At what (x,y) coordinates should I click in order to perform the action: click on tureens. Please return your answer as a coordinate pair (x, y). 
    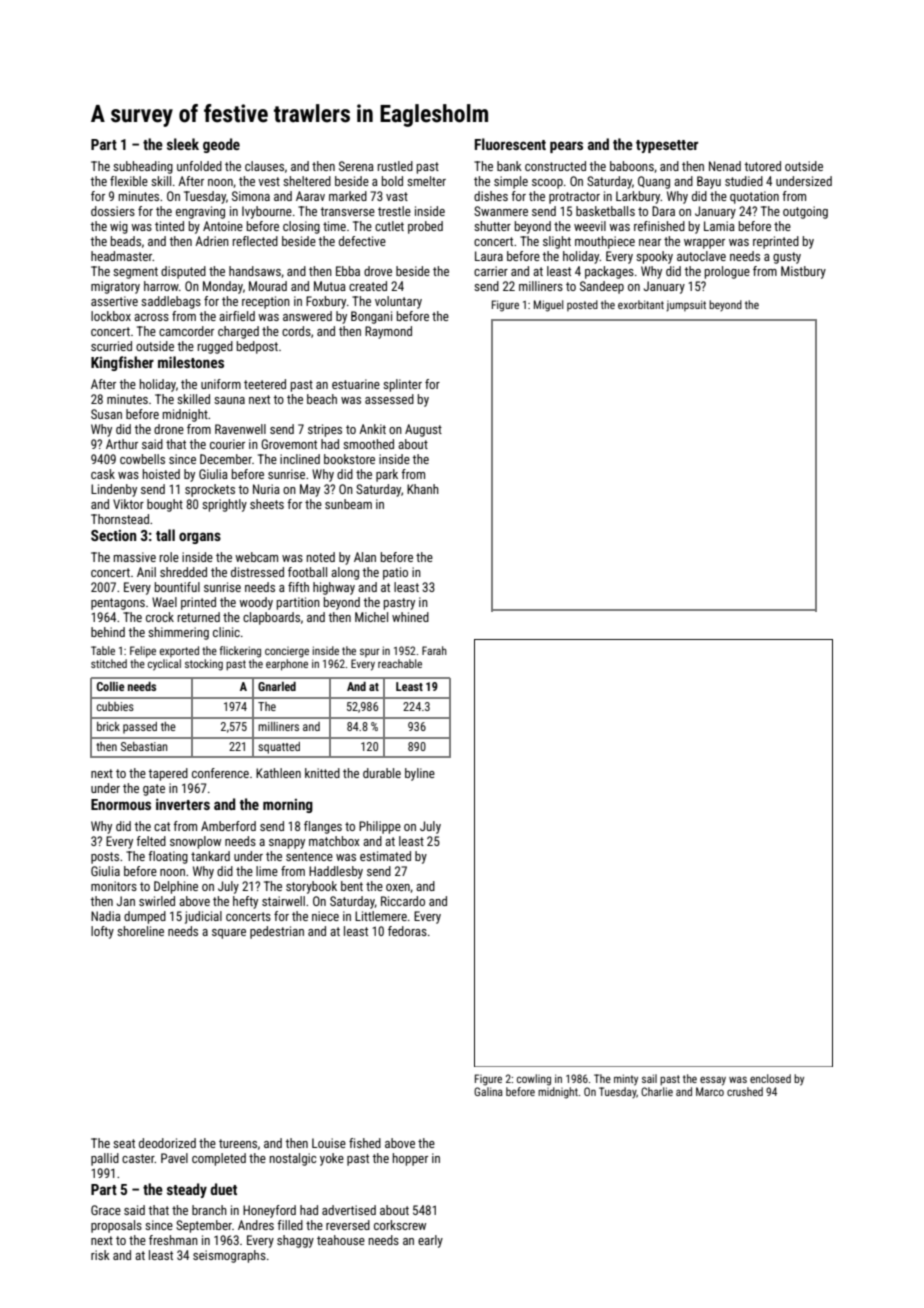
    Looking at the image, I should click on (238, 1143).
